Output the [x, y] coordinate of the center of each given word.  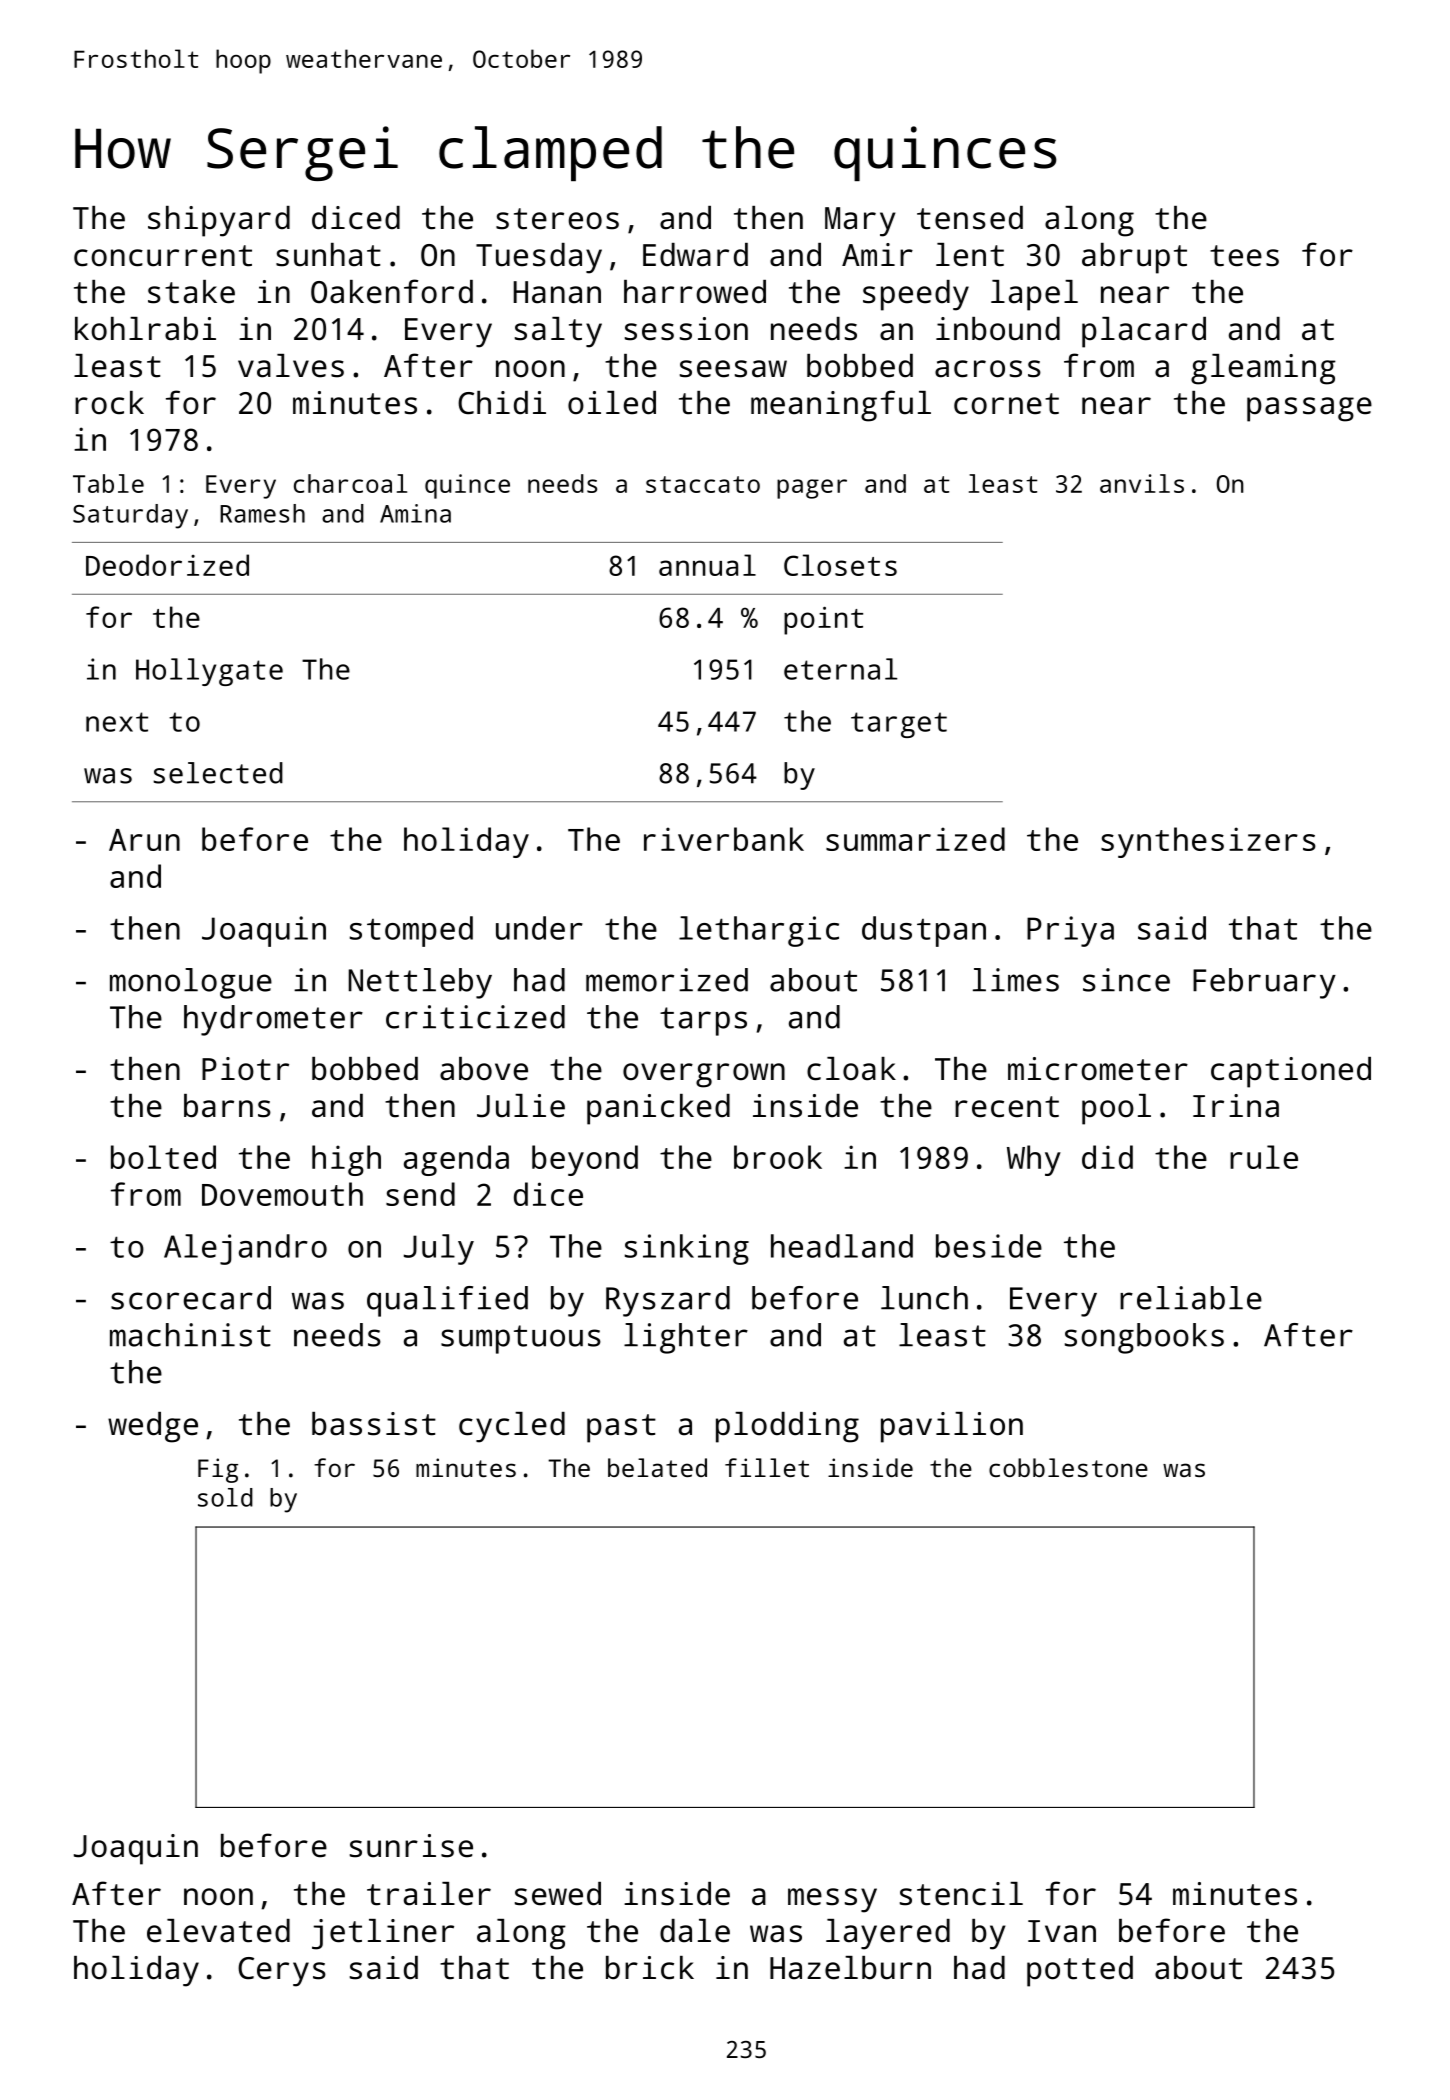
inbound [998, 329]
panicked [658, 1109]
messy [832, 1900]
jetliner [383, 1934]
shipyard [219, 221]
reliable [1191, 1298]
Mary [860, 222]
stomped [411, 931]
